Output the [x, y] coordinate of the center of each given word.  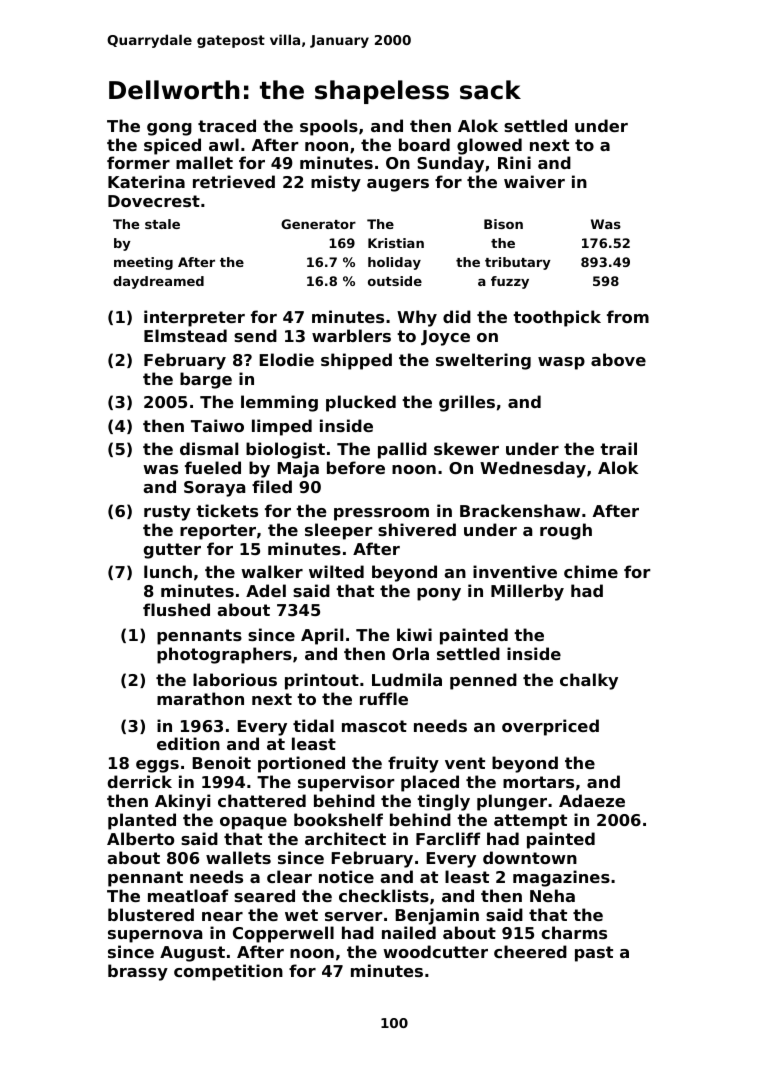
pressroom [381, 514]
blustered [151, 914]
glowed [489, 146]
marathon [200, 698]
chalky [589, 681]
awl [224, 144]
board [424, 144]
